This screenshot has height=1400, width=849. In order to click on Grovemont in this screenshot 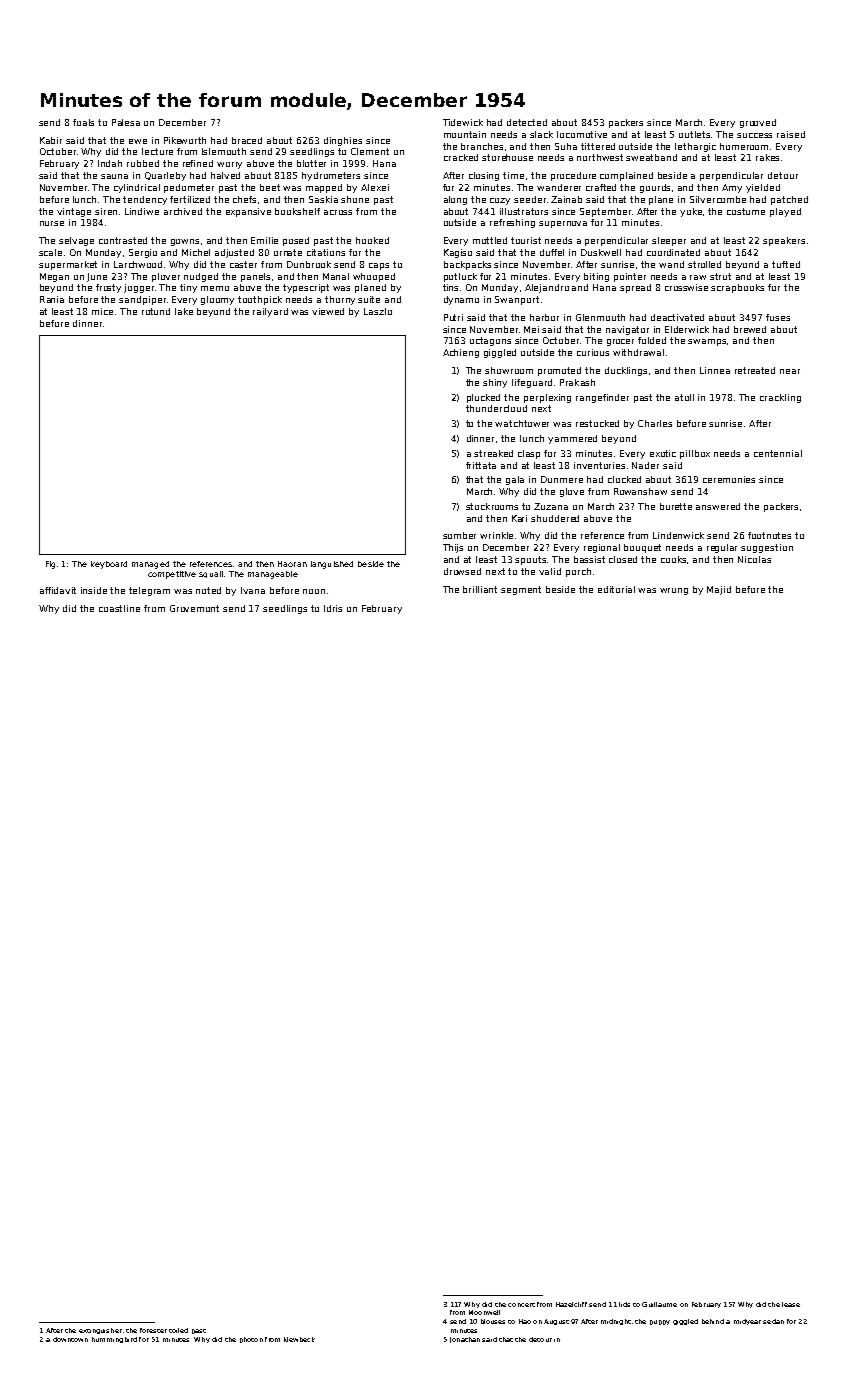, I will do `click(194, 608)`.
